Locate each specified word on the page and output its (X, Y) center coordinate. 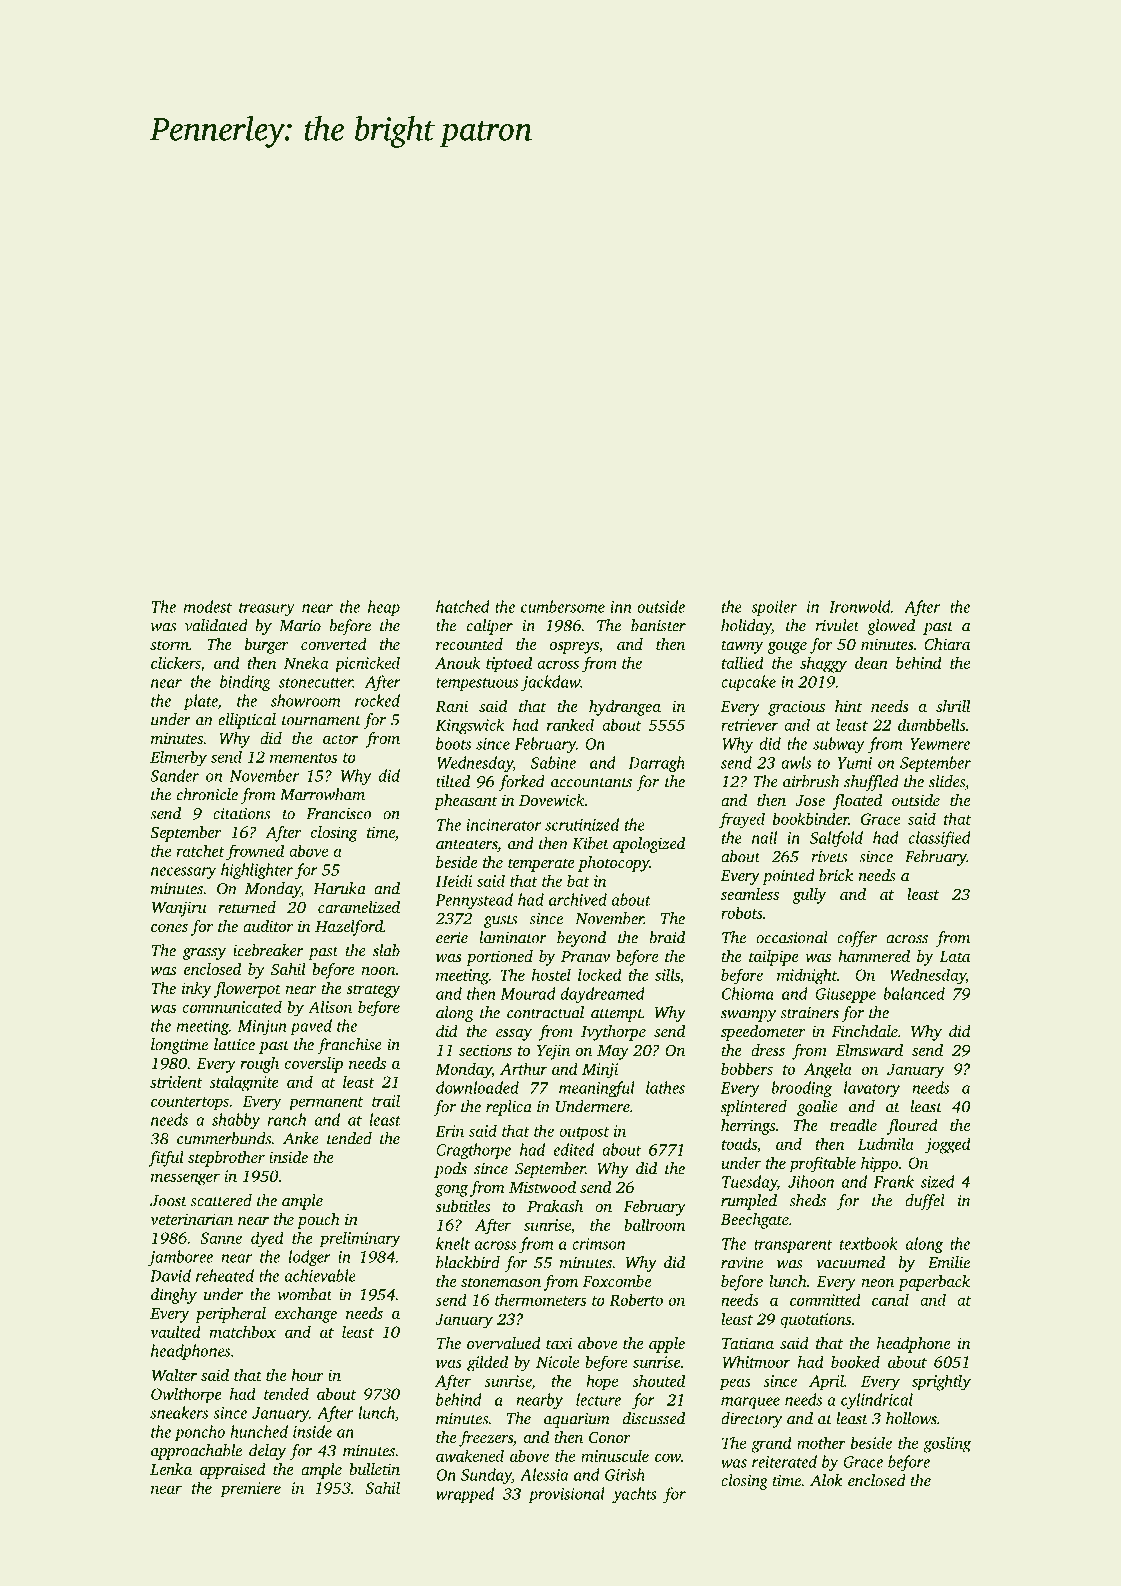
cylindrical (877, 1401)
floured (912, 1127)
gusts (500, 921)
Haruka (339, 888)
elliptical (247, 721)
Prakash (555, 1206)
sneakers (179, 1412)
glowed (891, 627)
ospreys (574, 648)
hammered (874, 956)
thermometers (540, 1299)
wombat (305, 1294)
